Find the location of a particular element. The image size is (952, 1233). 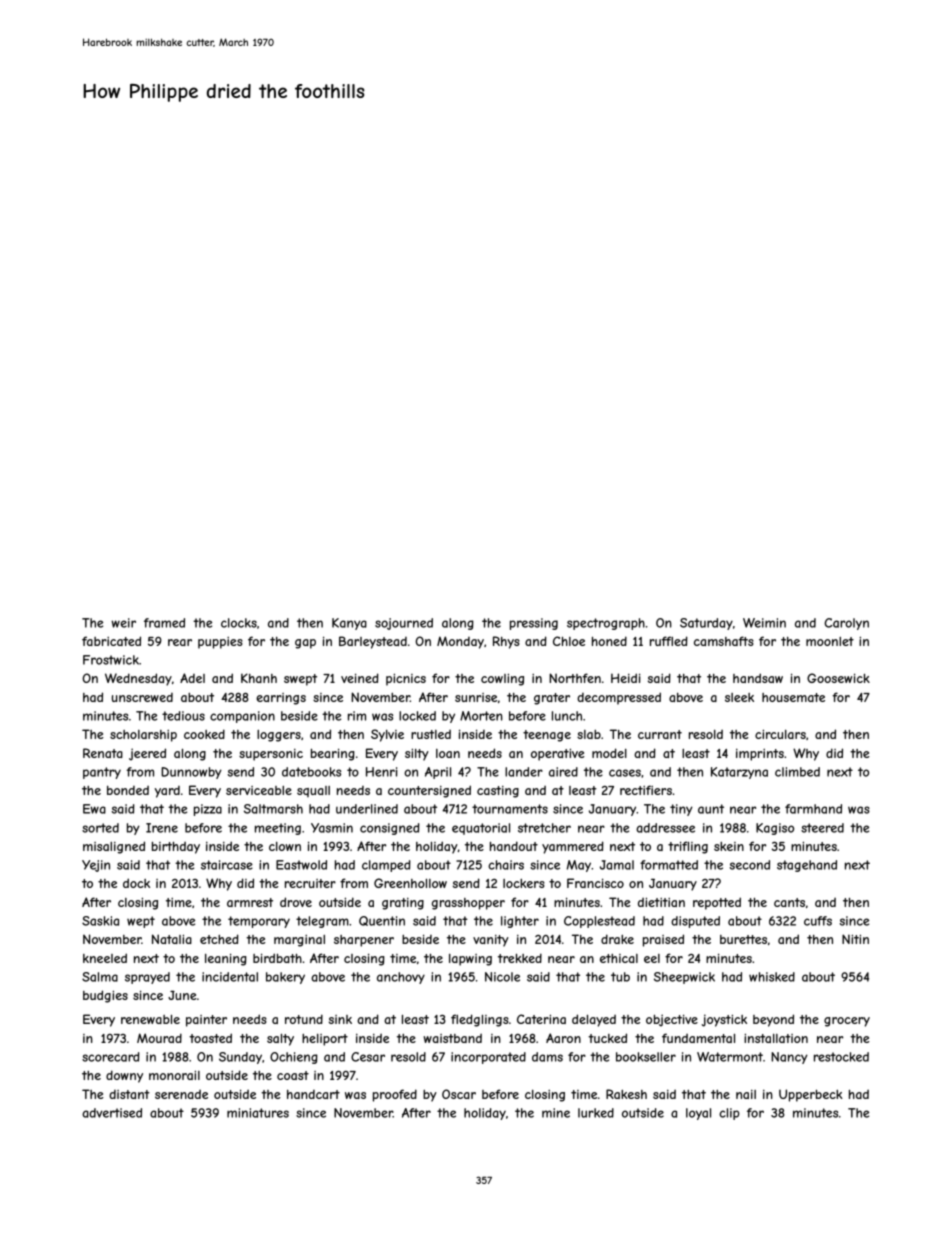

miniatures is located at coordinates (258, 1113).
